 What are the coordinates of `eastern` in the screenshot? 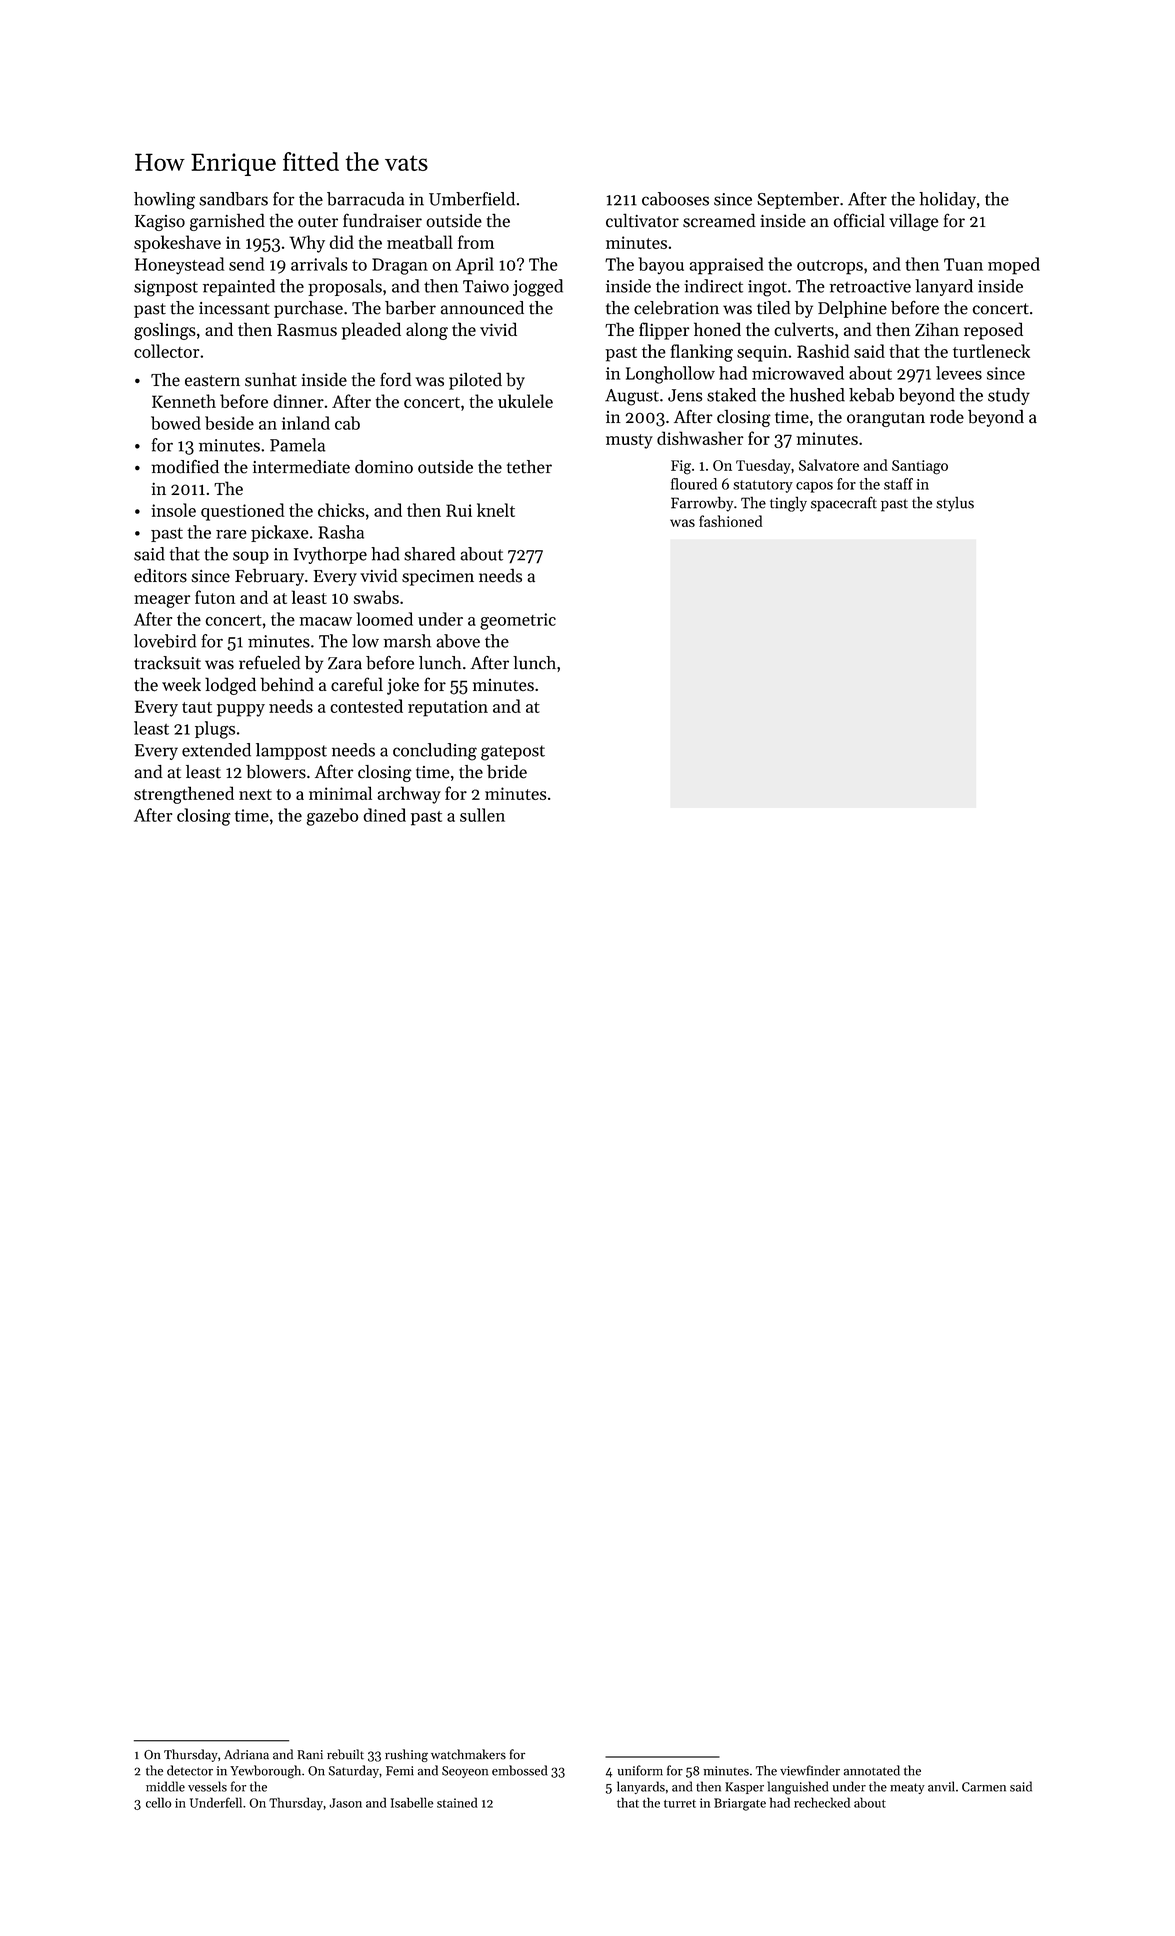 It's located at (212, 381).
